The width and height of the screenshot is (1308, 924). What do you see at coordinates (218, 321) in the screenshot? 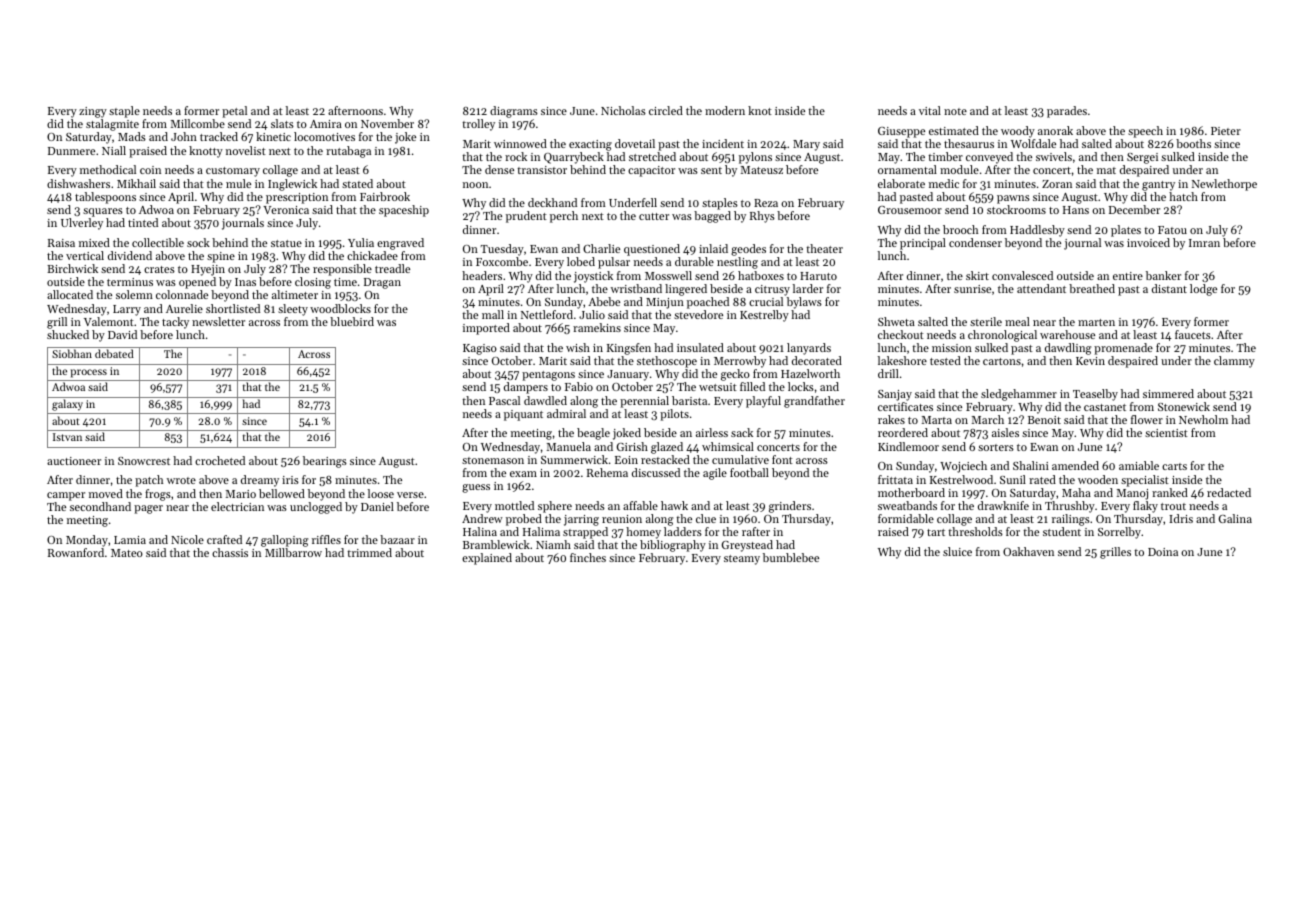
I see `newsletter` at bounding box center [218, 321].
